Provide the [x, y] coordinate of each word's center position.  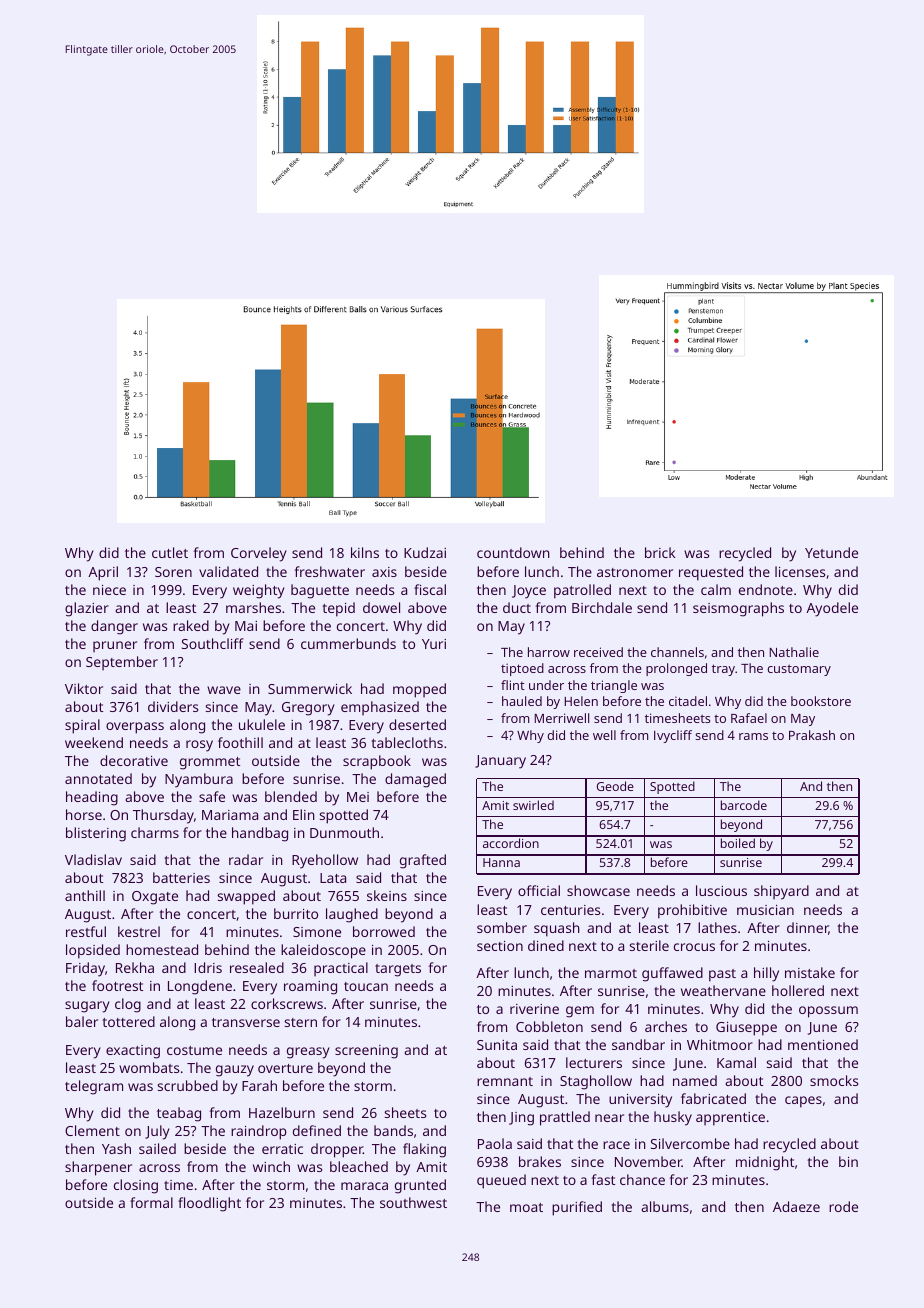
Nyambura [199, 780]
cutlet [170, 552]
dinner [808, 928]
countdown [513, 552]
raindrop [259, 1132]
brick [660, 552]
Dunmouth [344, 832]
